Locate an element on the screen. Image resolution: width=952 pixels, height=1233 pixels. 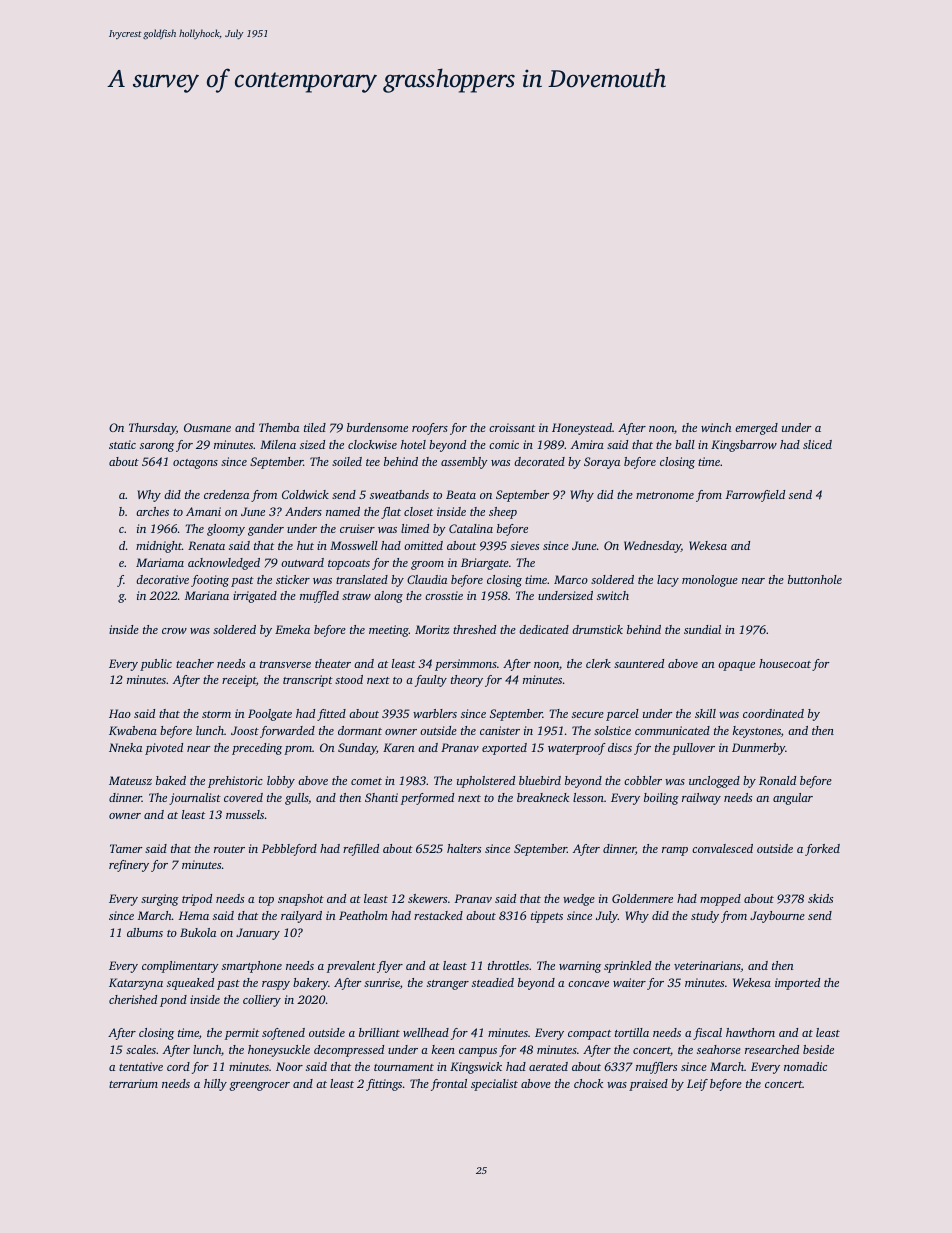
brilliant is located at coordinates (379, 1032).
